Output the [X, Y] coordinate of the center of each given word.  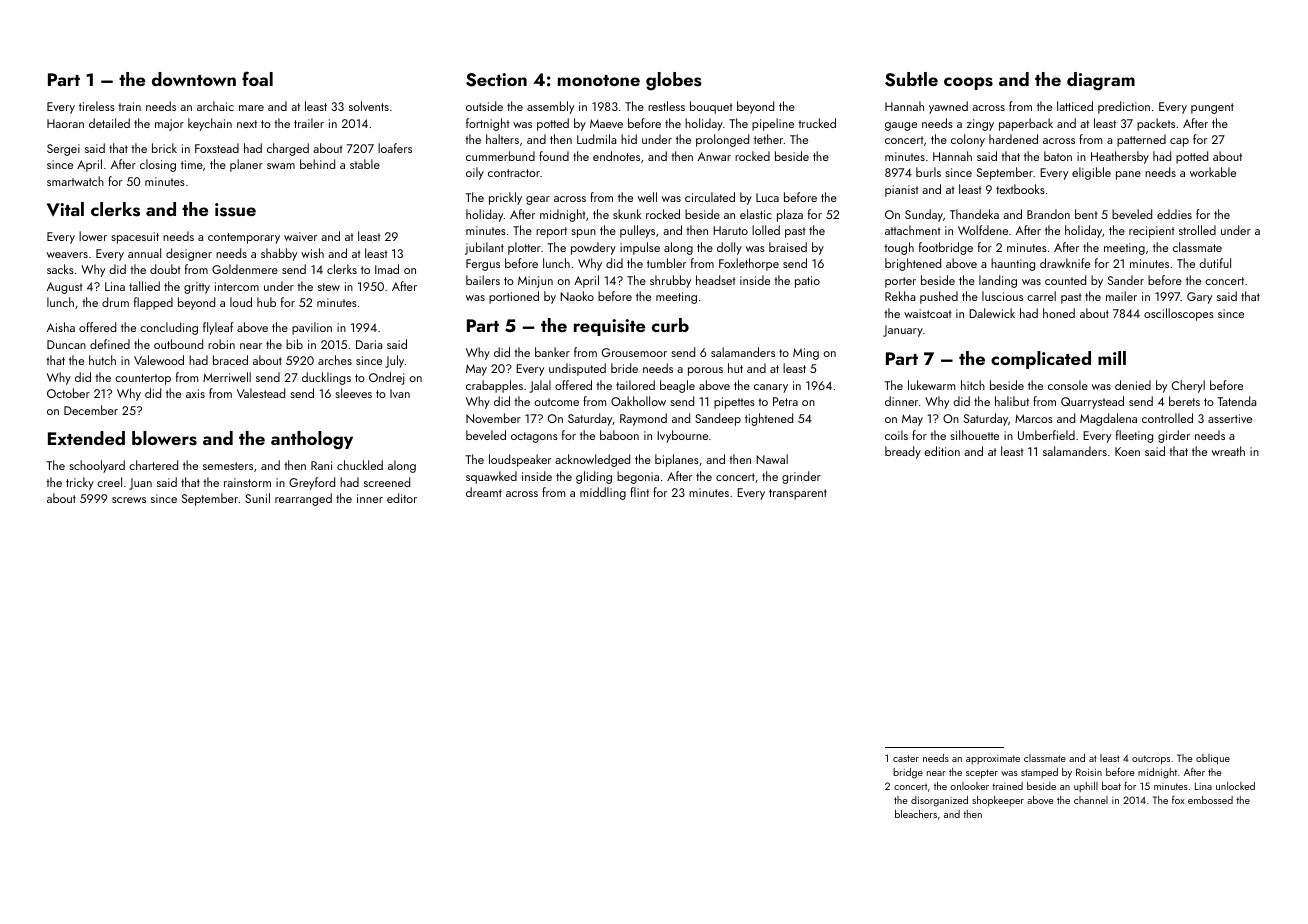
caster [906, 758]
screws [129, 500]
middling [603, 493]
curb [670, 325]
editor [402, 498]
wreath [1228, 451]
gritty [197, 288]
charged [288, 149]
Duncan [66, 344]
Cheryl [1188, 386]
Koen [1127, 451]
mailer [1121, 296]
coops [968, 83]
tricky [80, 483]
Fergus [483, 265]
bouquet [711, 107]
